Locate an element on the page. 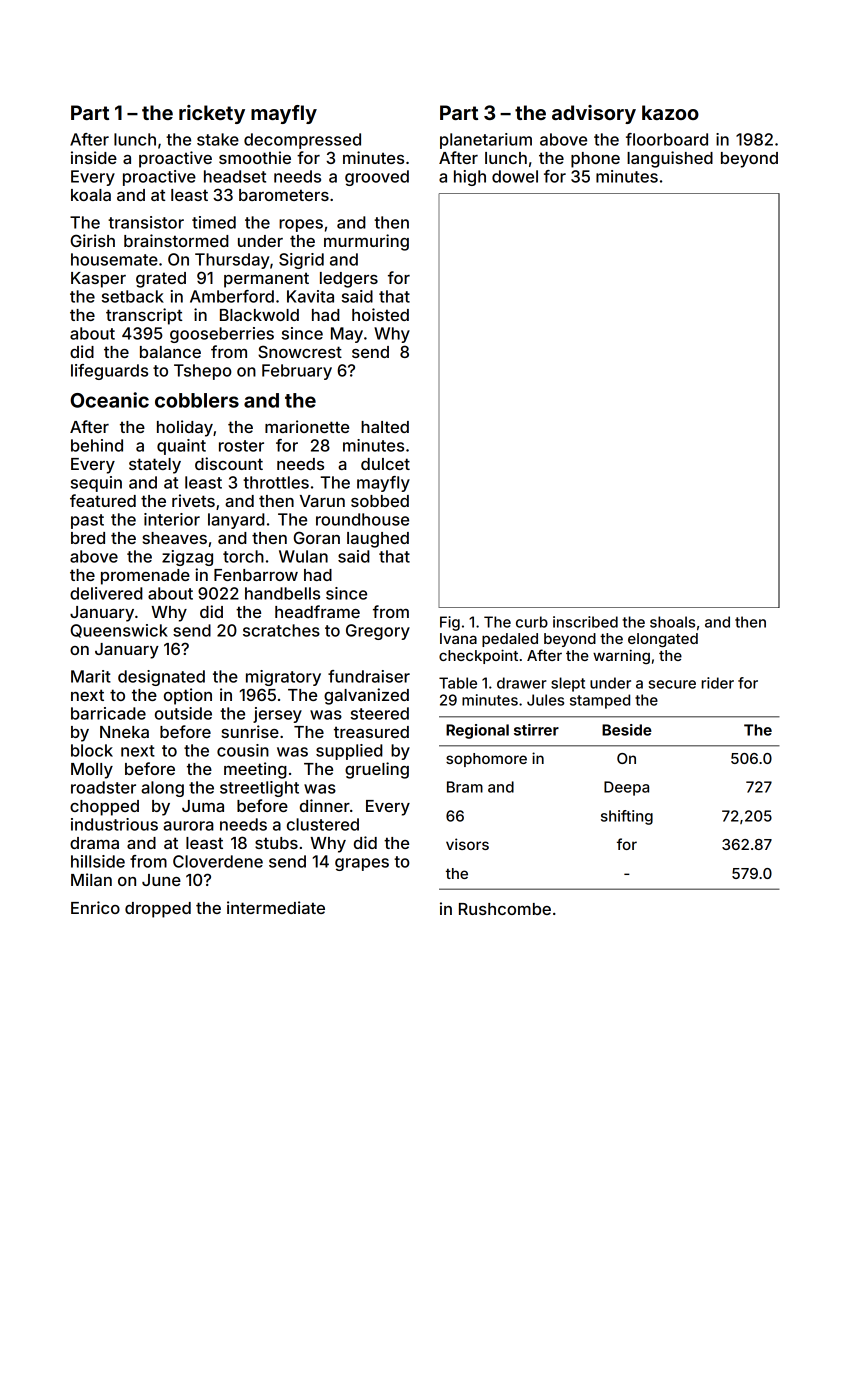 Image resolution: width=849 pixels, height=1400 pixels. laughed is located at coordinates (378, 540).
